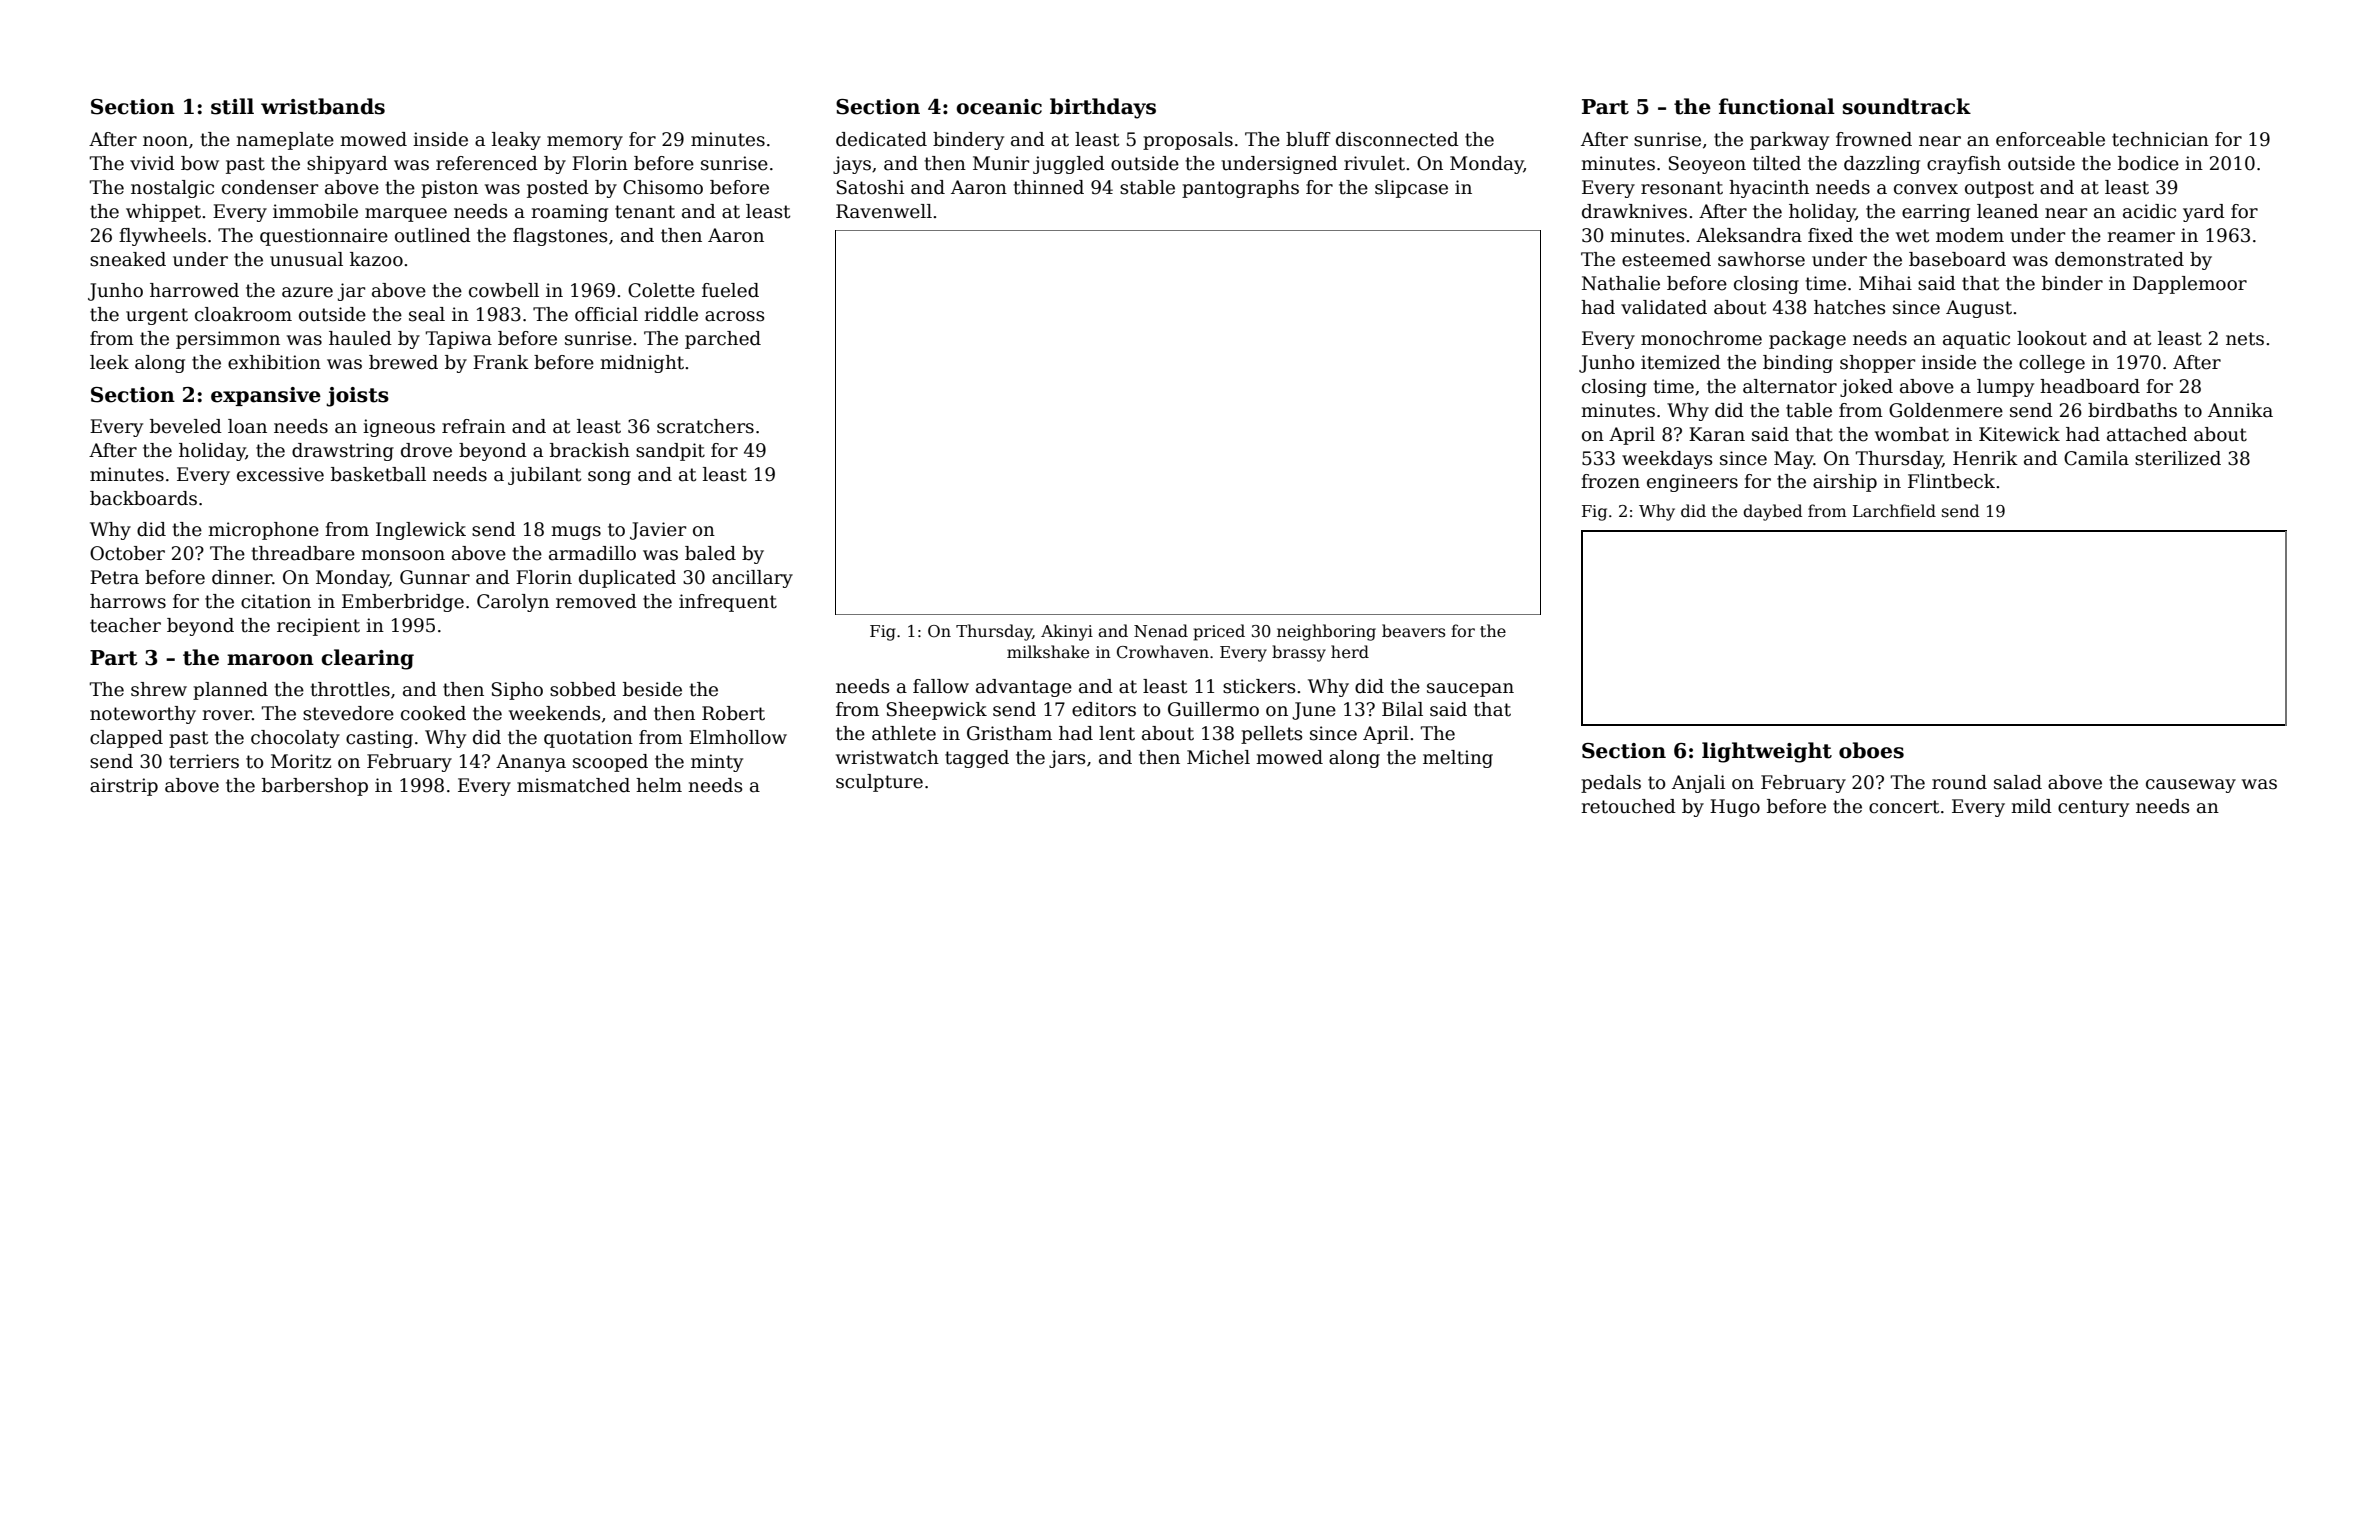 Image resolution: width=2376 pixels, height=1537 pixels. What do you see at coordinates (114, 577) in the screenshot?
I see `Petra` at bounding box center [114, 577].
